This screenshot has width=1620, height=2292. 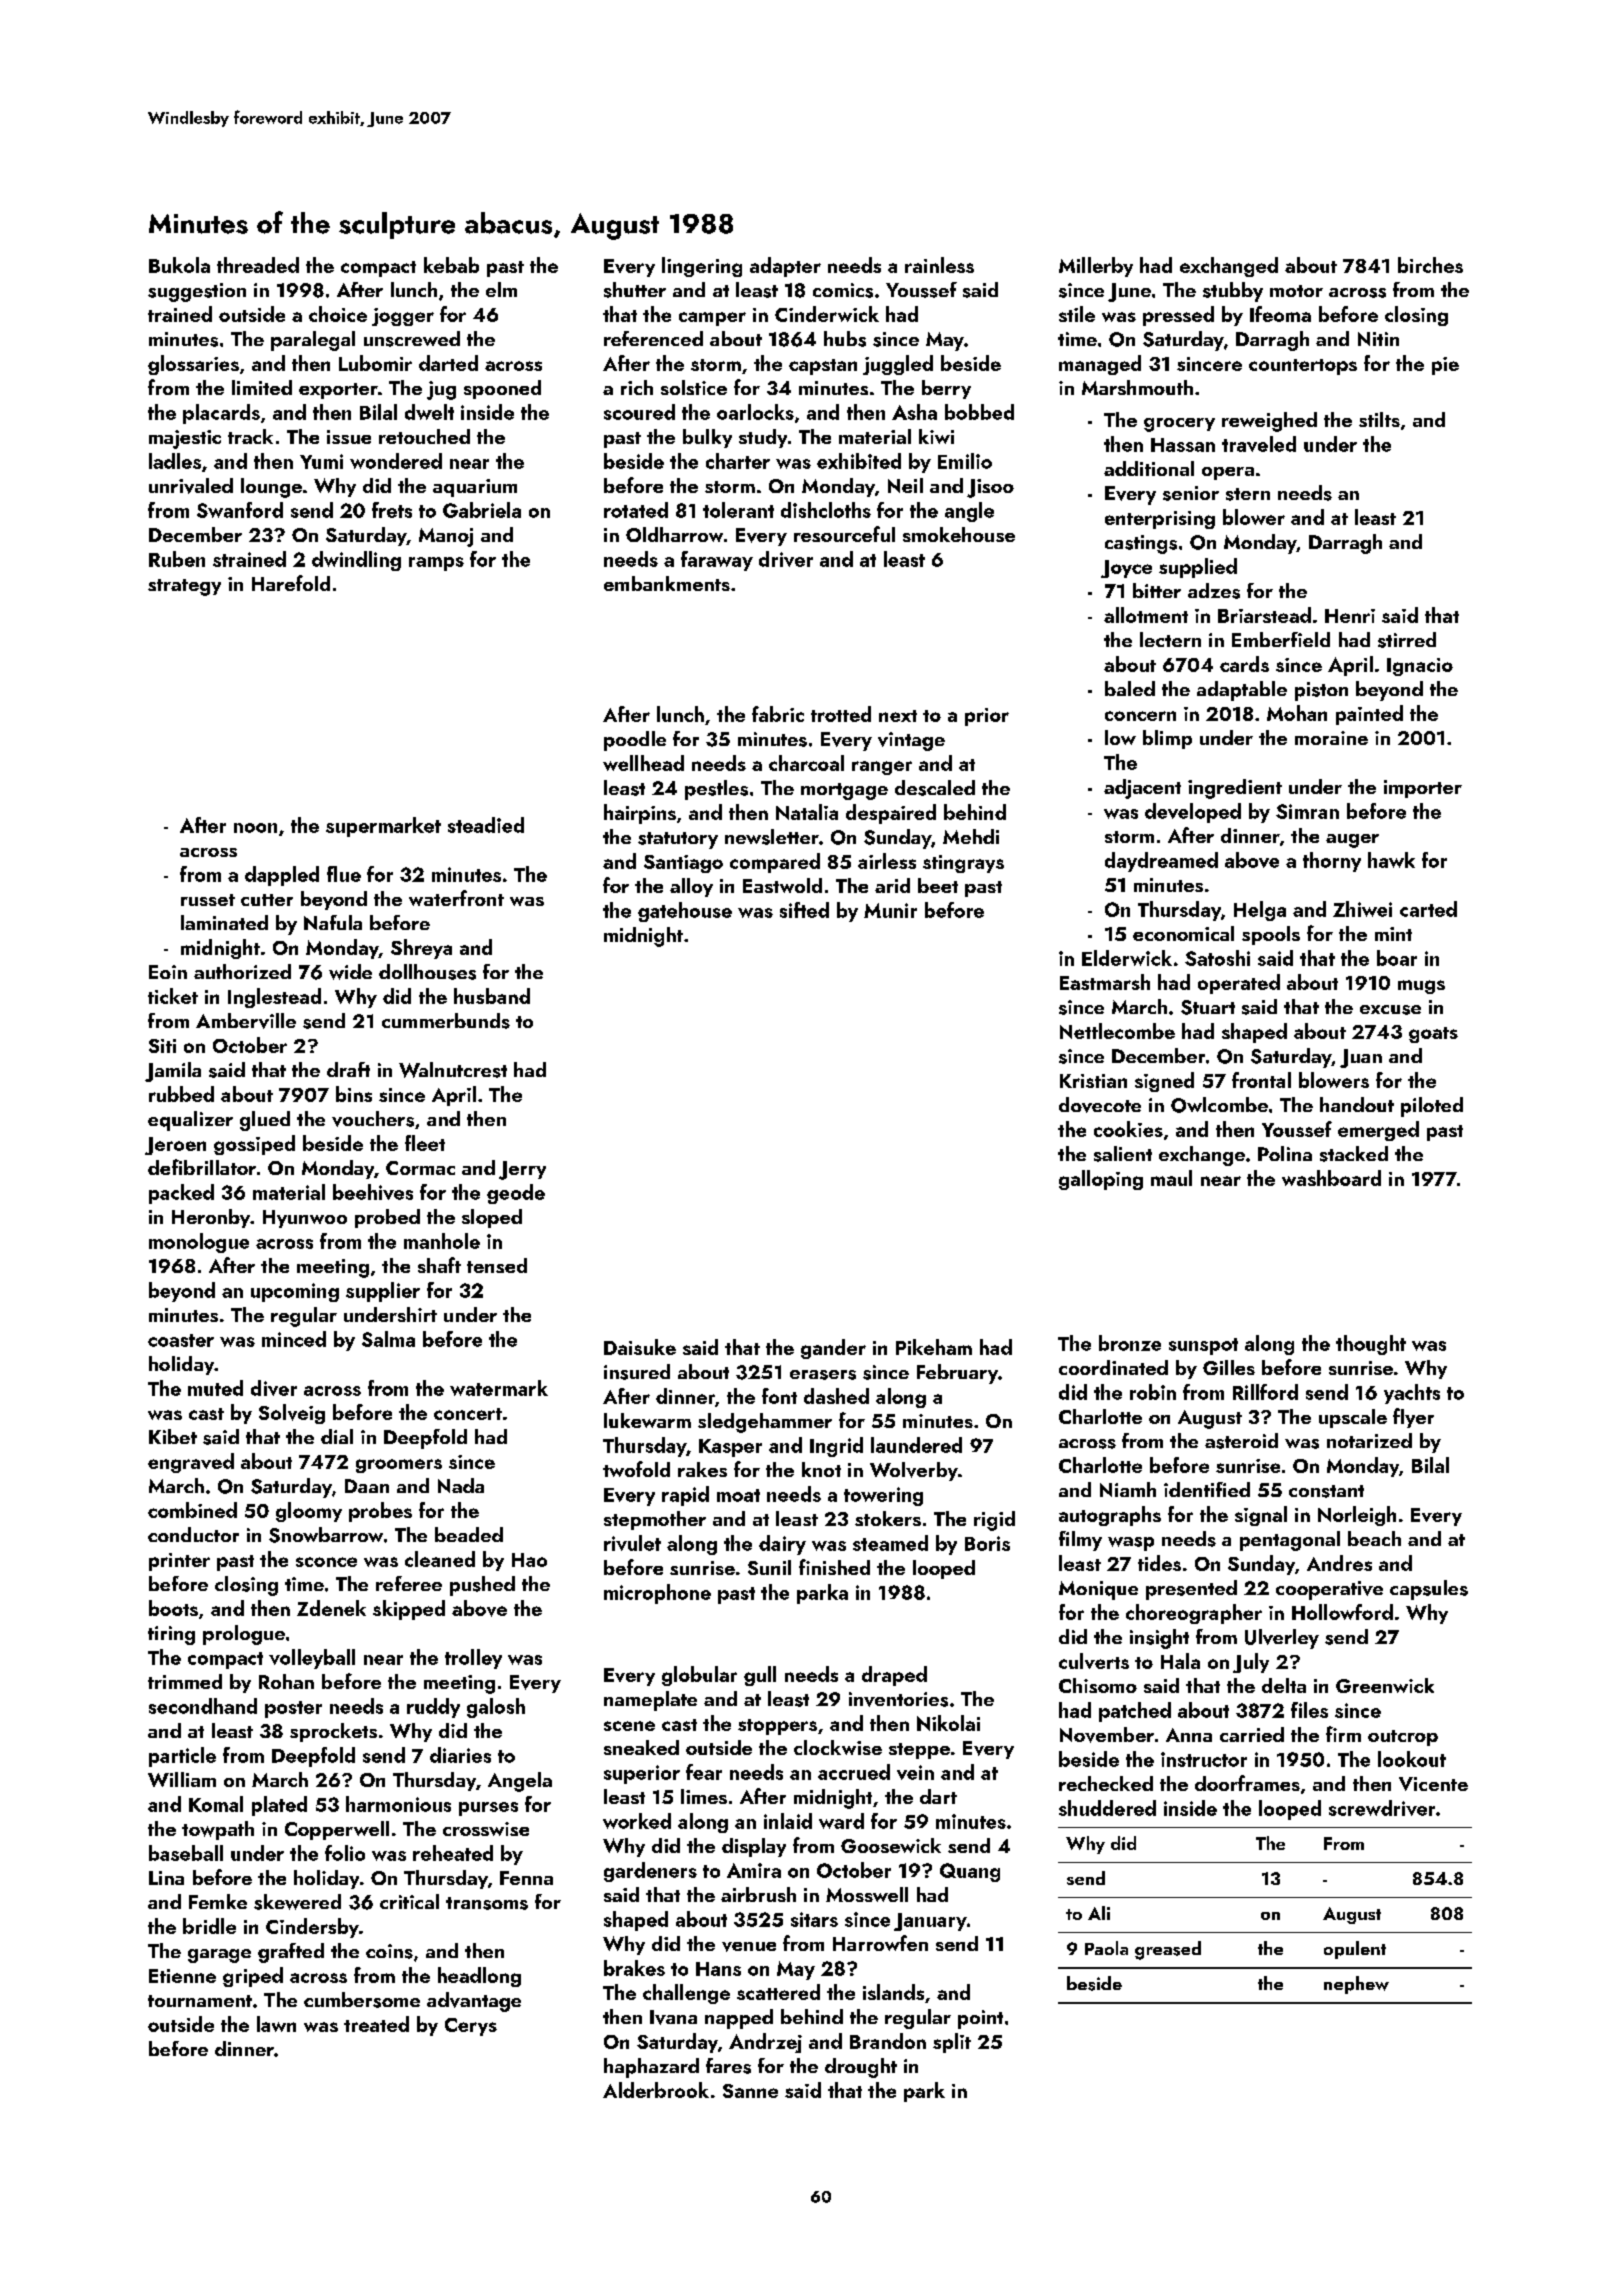 What do you see at coordinates (388, 1339) in the screenshot?
I see `Salma` at bounding box center [388, 1339].
